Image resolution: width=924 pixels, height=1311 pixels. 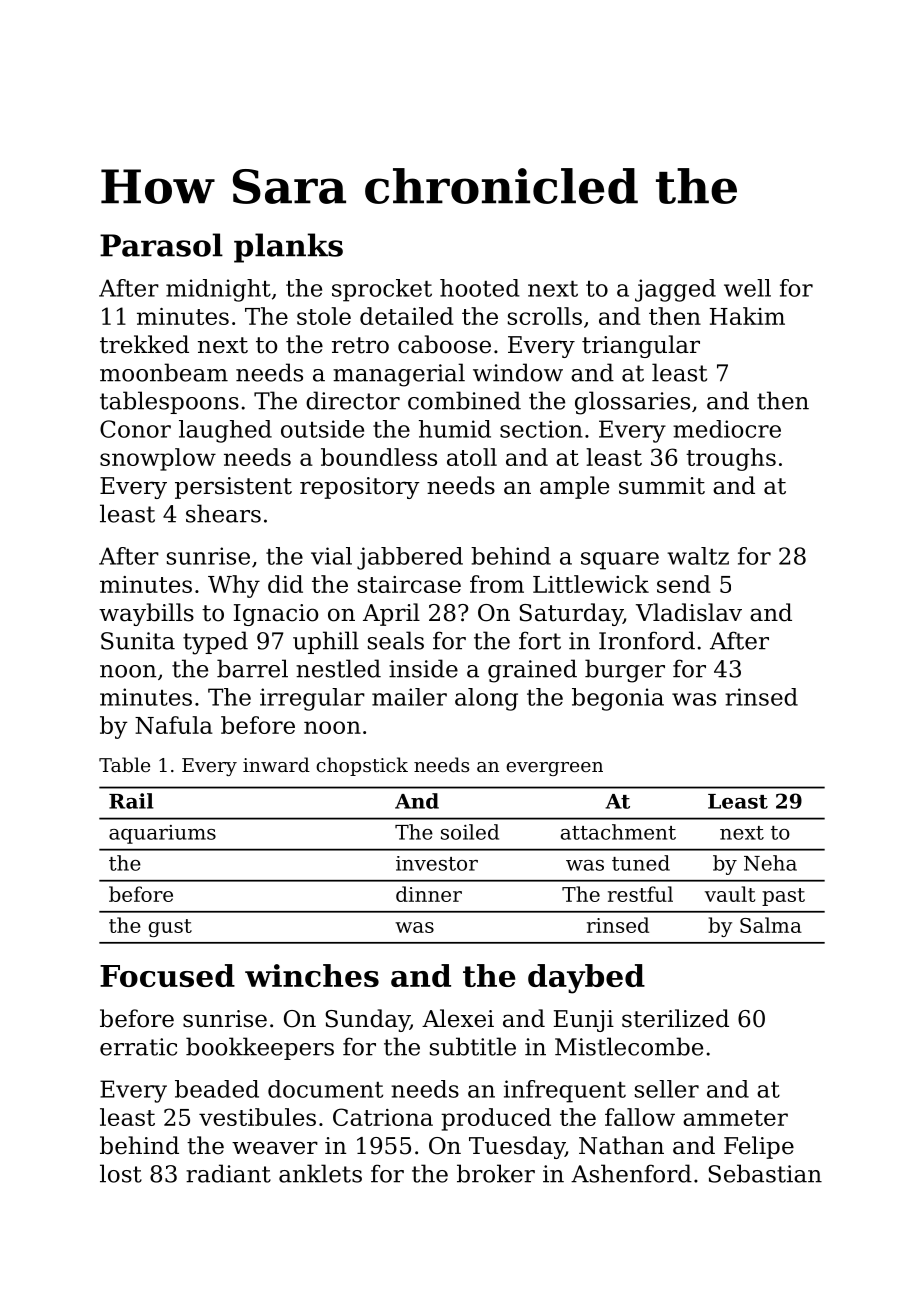 What do you see at coordinates (747, 288) in the page?
I see `well` at bounding box center [747, 288].
